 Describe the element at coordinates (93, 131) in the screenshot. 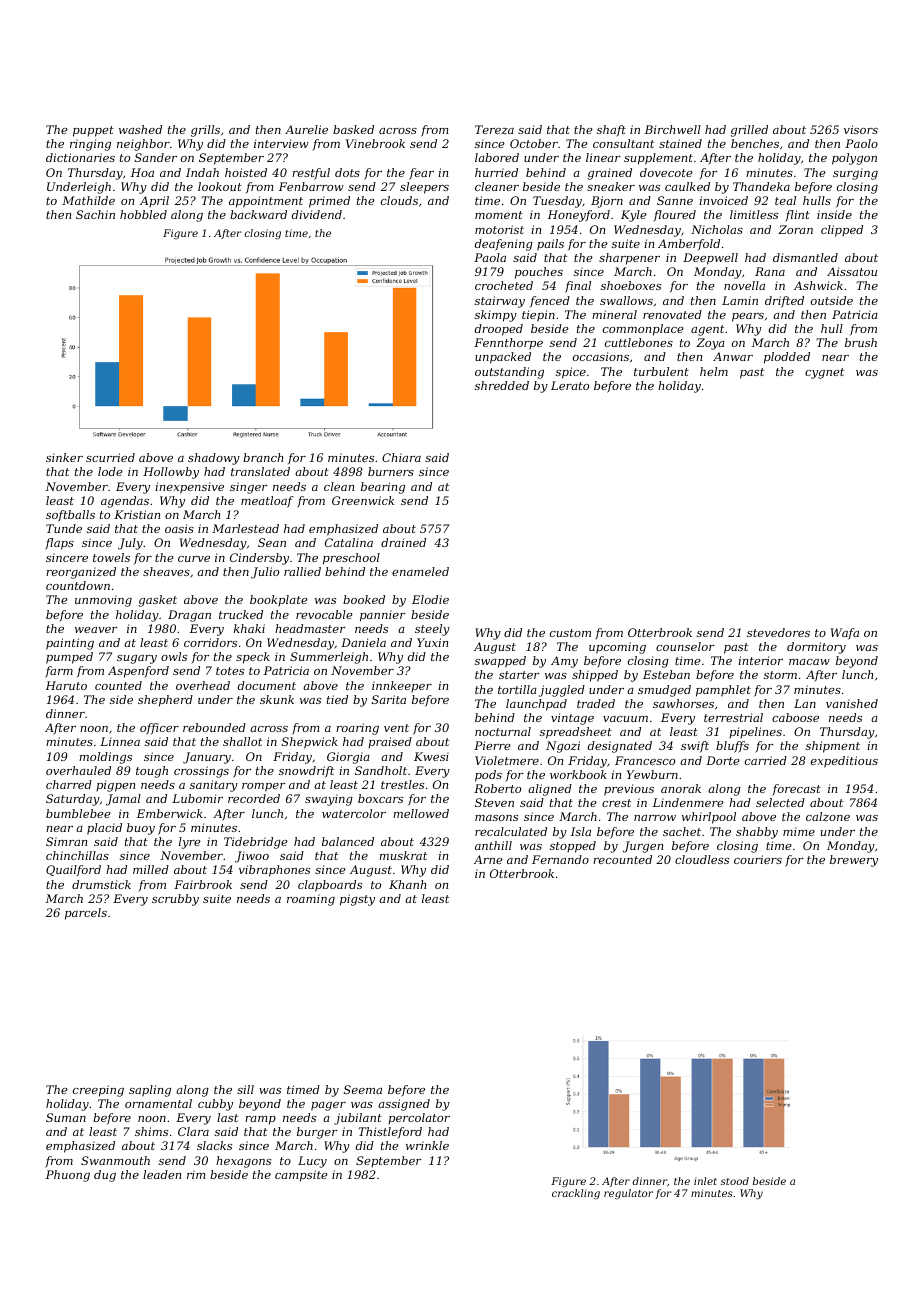

I see `puppet` at that location.
